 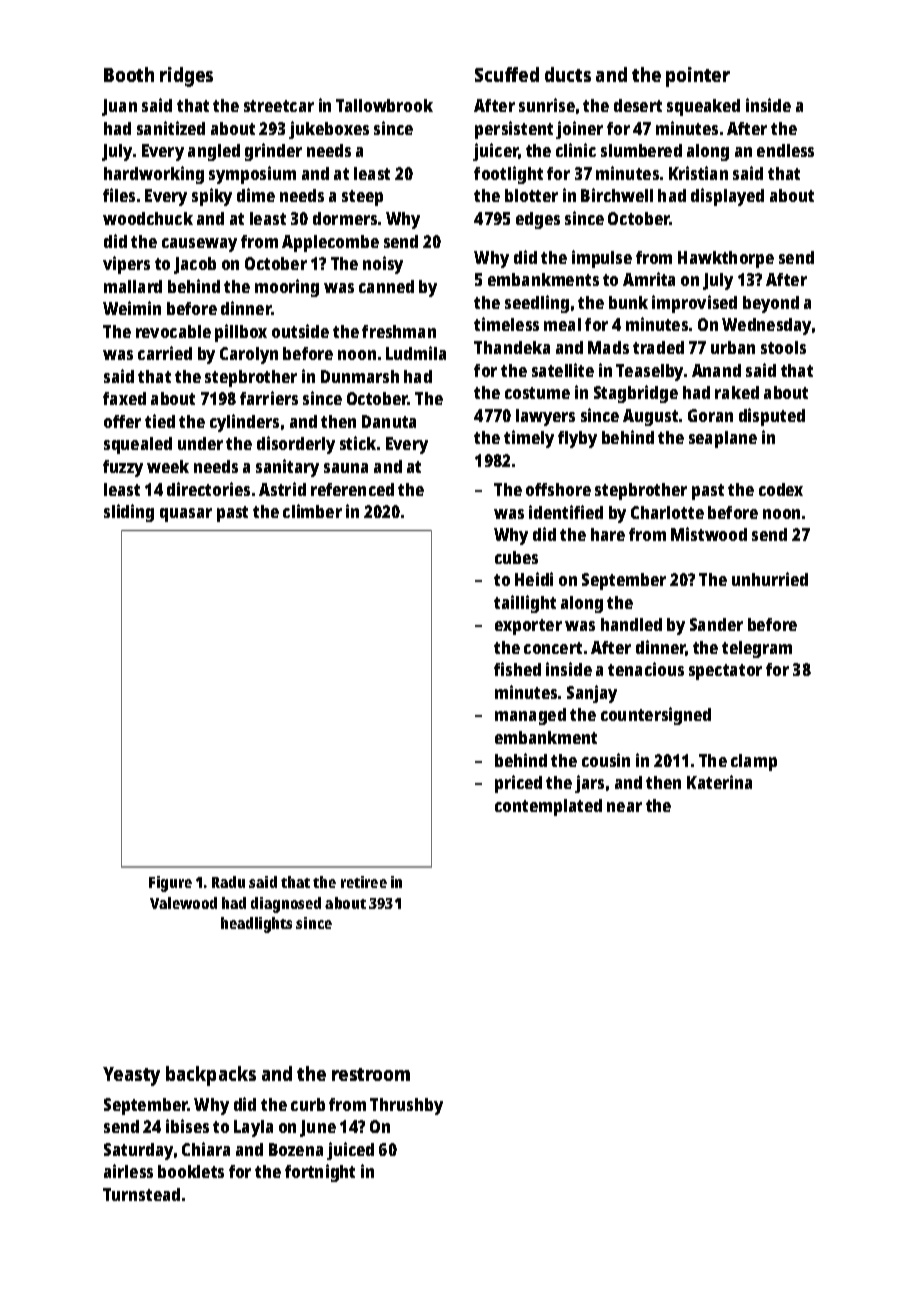 I want to click on Figure, so click(x=170, y=884).
